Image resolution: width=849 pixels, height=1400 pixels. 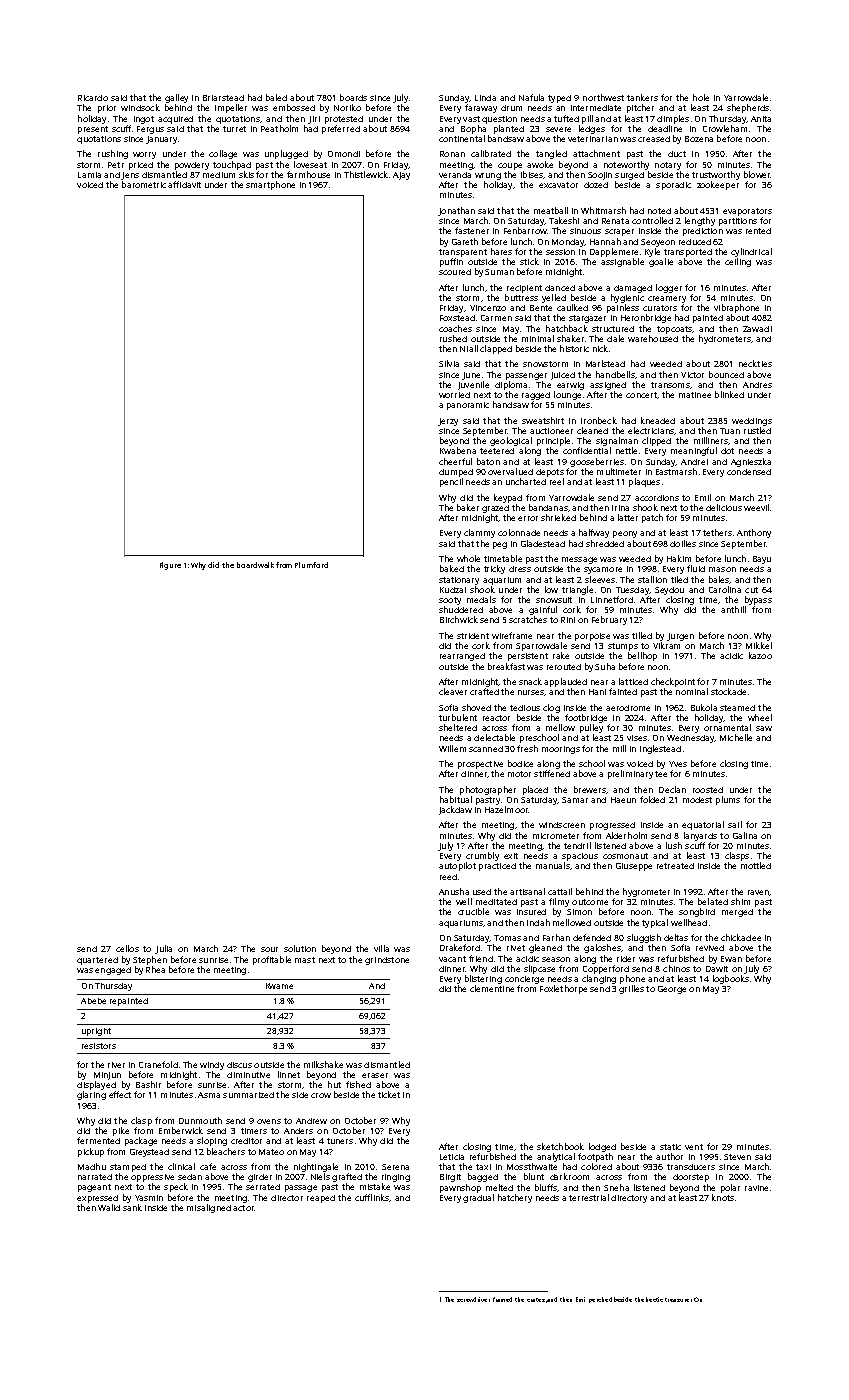 I want to click on Figure, so click(x=170, y=566).
